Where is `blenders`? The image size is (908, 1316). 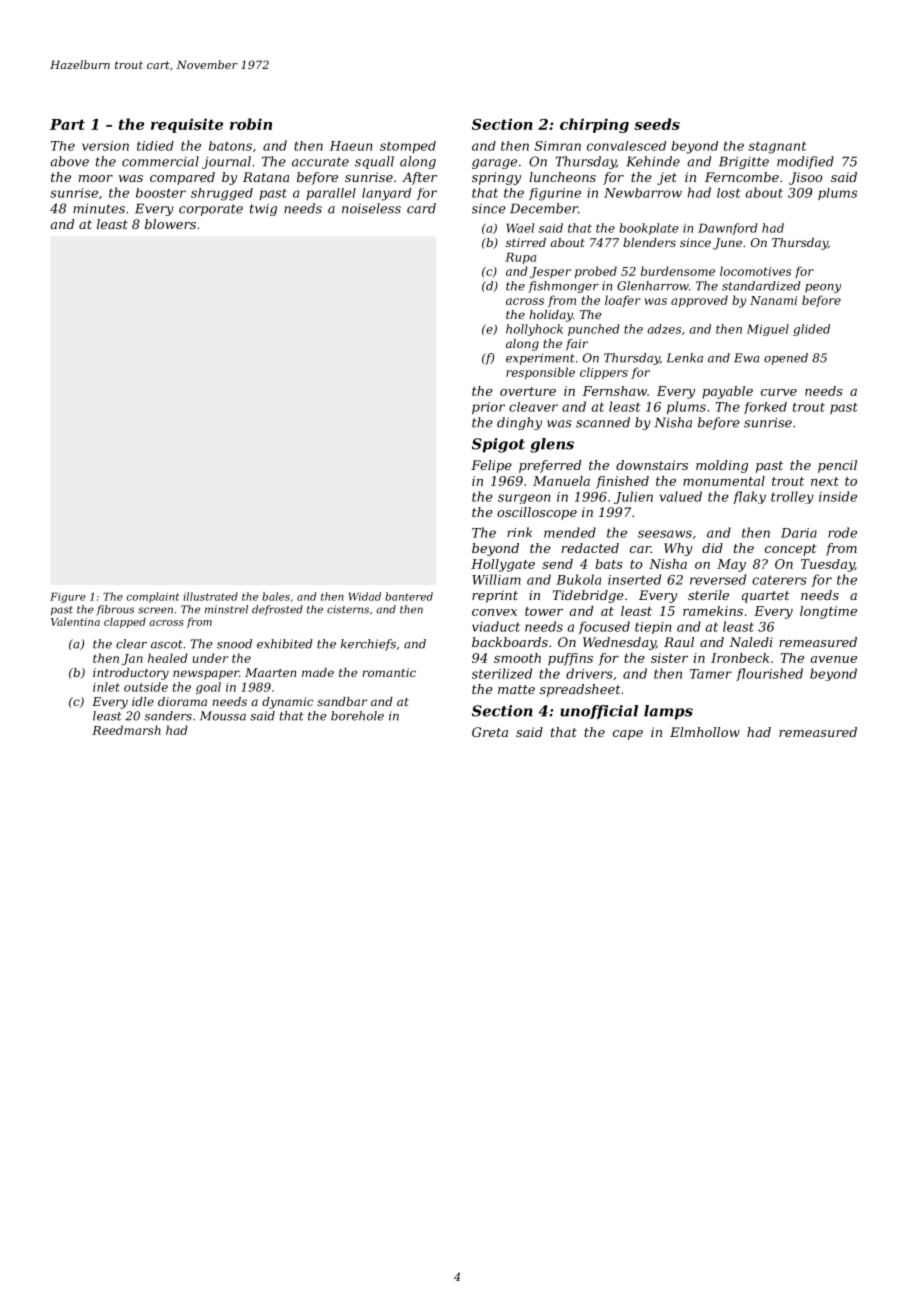
blenders is located at coordinates (649, 242).
